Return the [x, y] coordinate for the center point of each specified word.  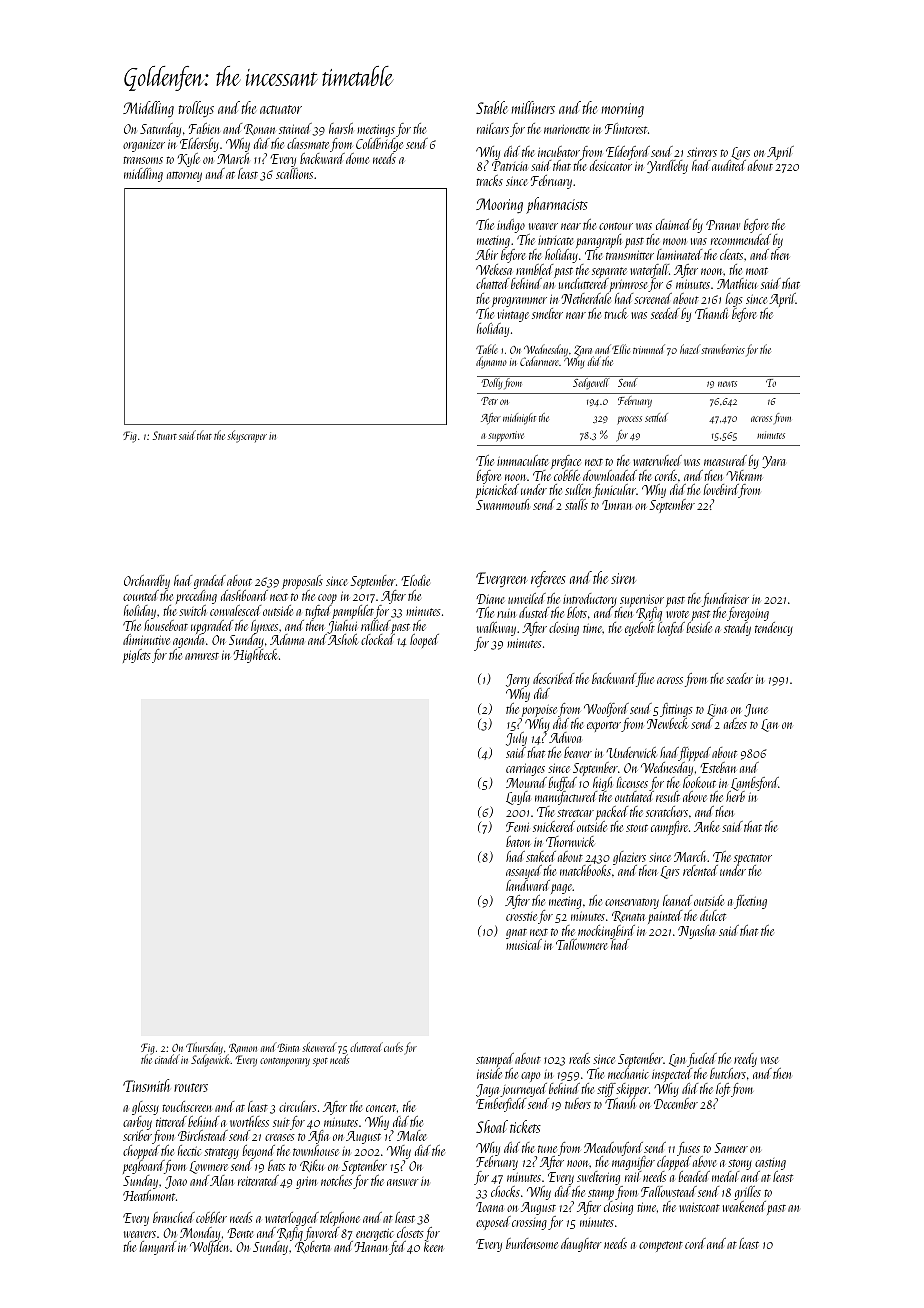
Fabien [204, 128]
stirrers [702, 152]
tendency [774, 629]
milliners [533, 107]
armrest [202, 656]
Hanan [371, 1247]
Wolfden [209, 1248]
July [516, 739]
